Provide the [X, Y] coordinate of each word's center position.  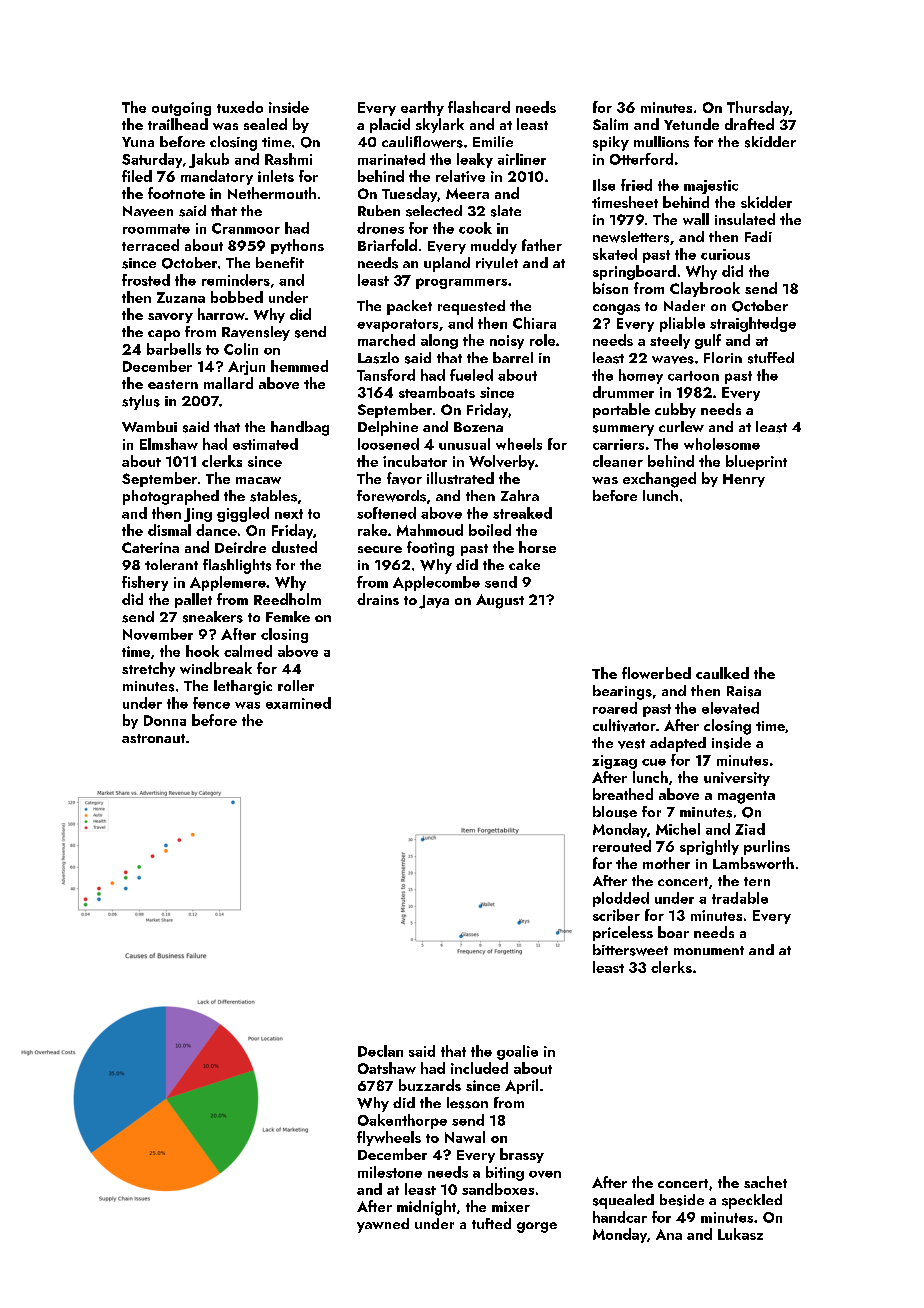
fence [211, 703]
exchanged [659, 480]
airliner [522, 159]
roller [296, 685]
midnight [426, 1208]
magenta [746, 797]
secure [380, 549]
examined [298, 703]
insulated [745, 219]
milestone [390, 1172]
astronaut [153, 738]
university [737, 779]
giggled [243, 514]
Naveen [148, 211]
